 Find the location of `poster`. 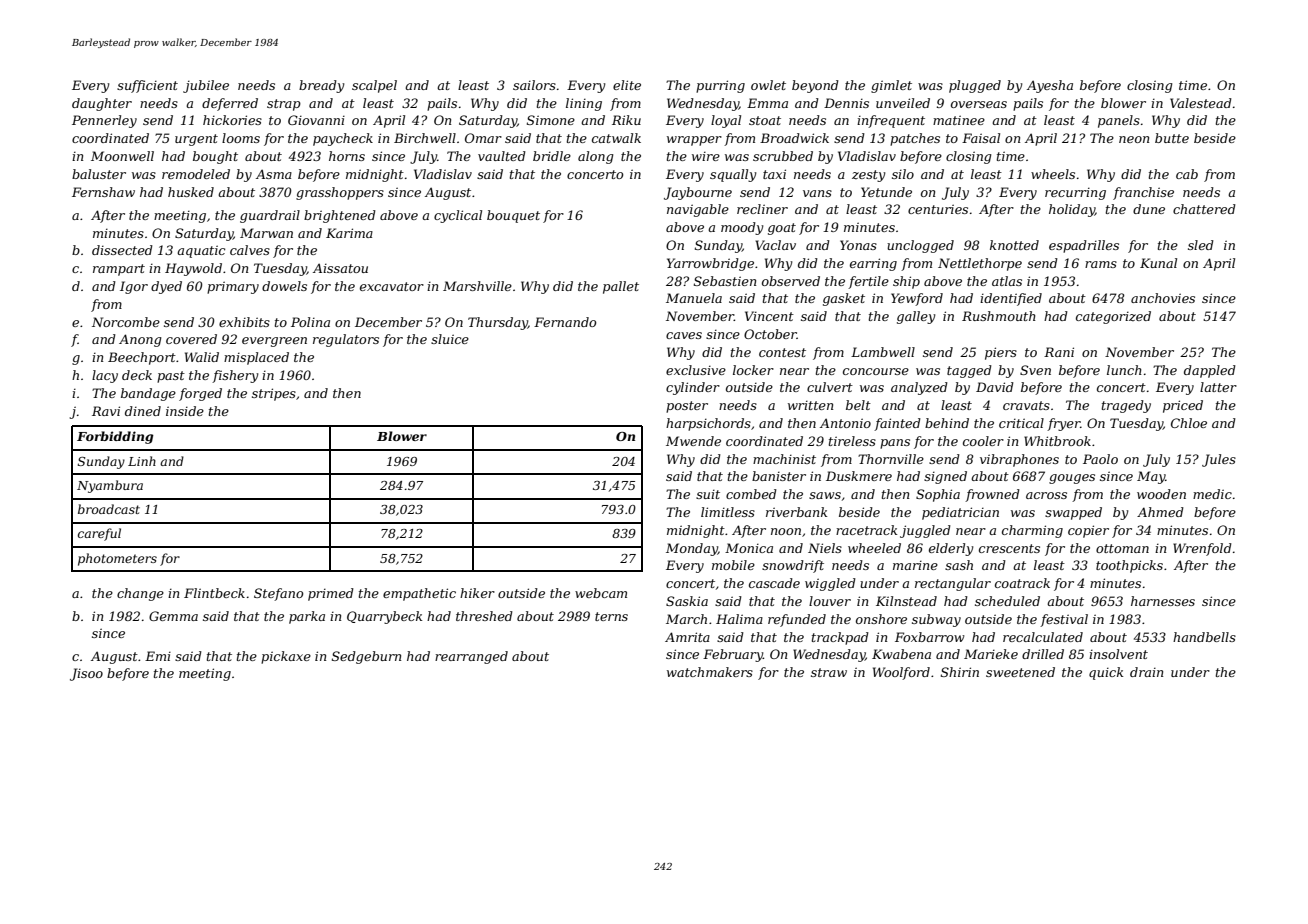

poster is located at coordinates (687, 407).
